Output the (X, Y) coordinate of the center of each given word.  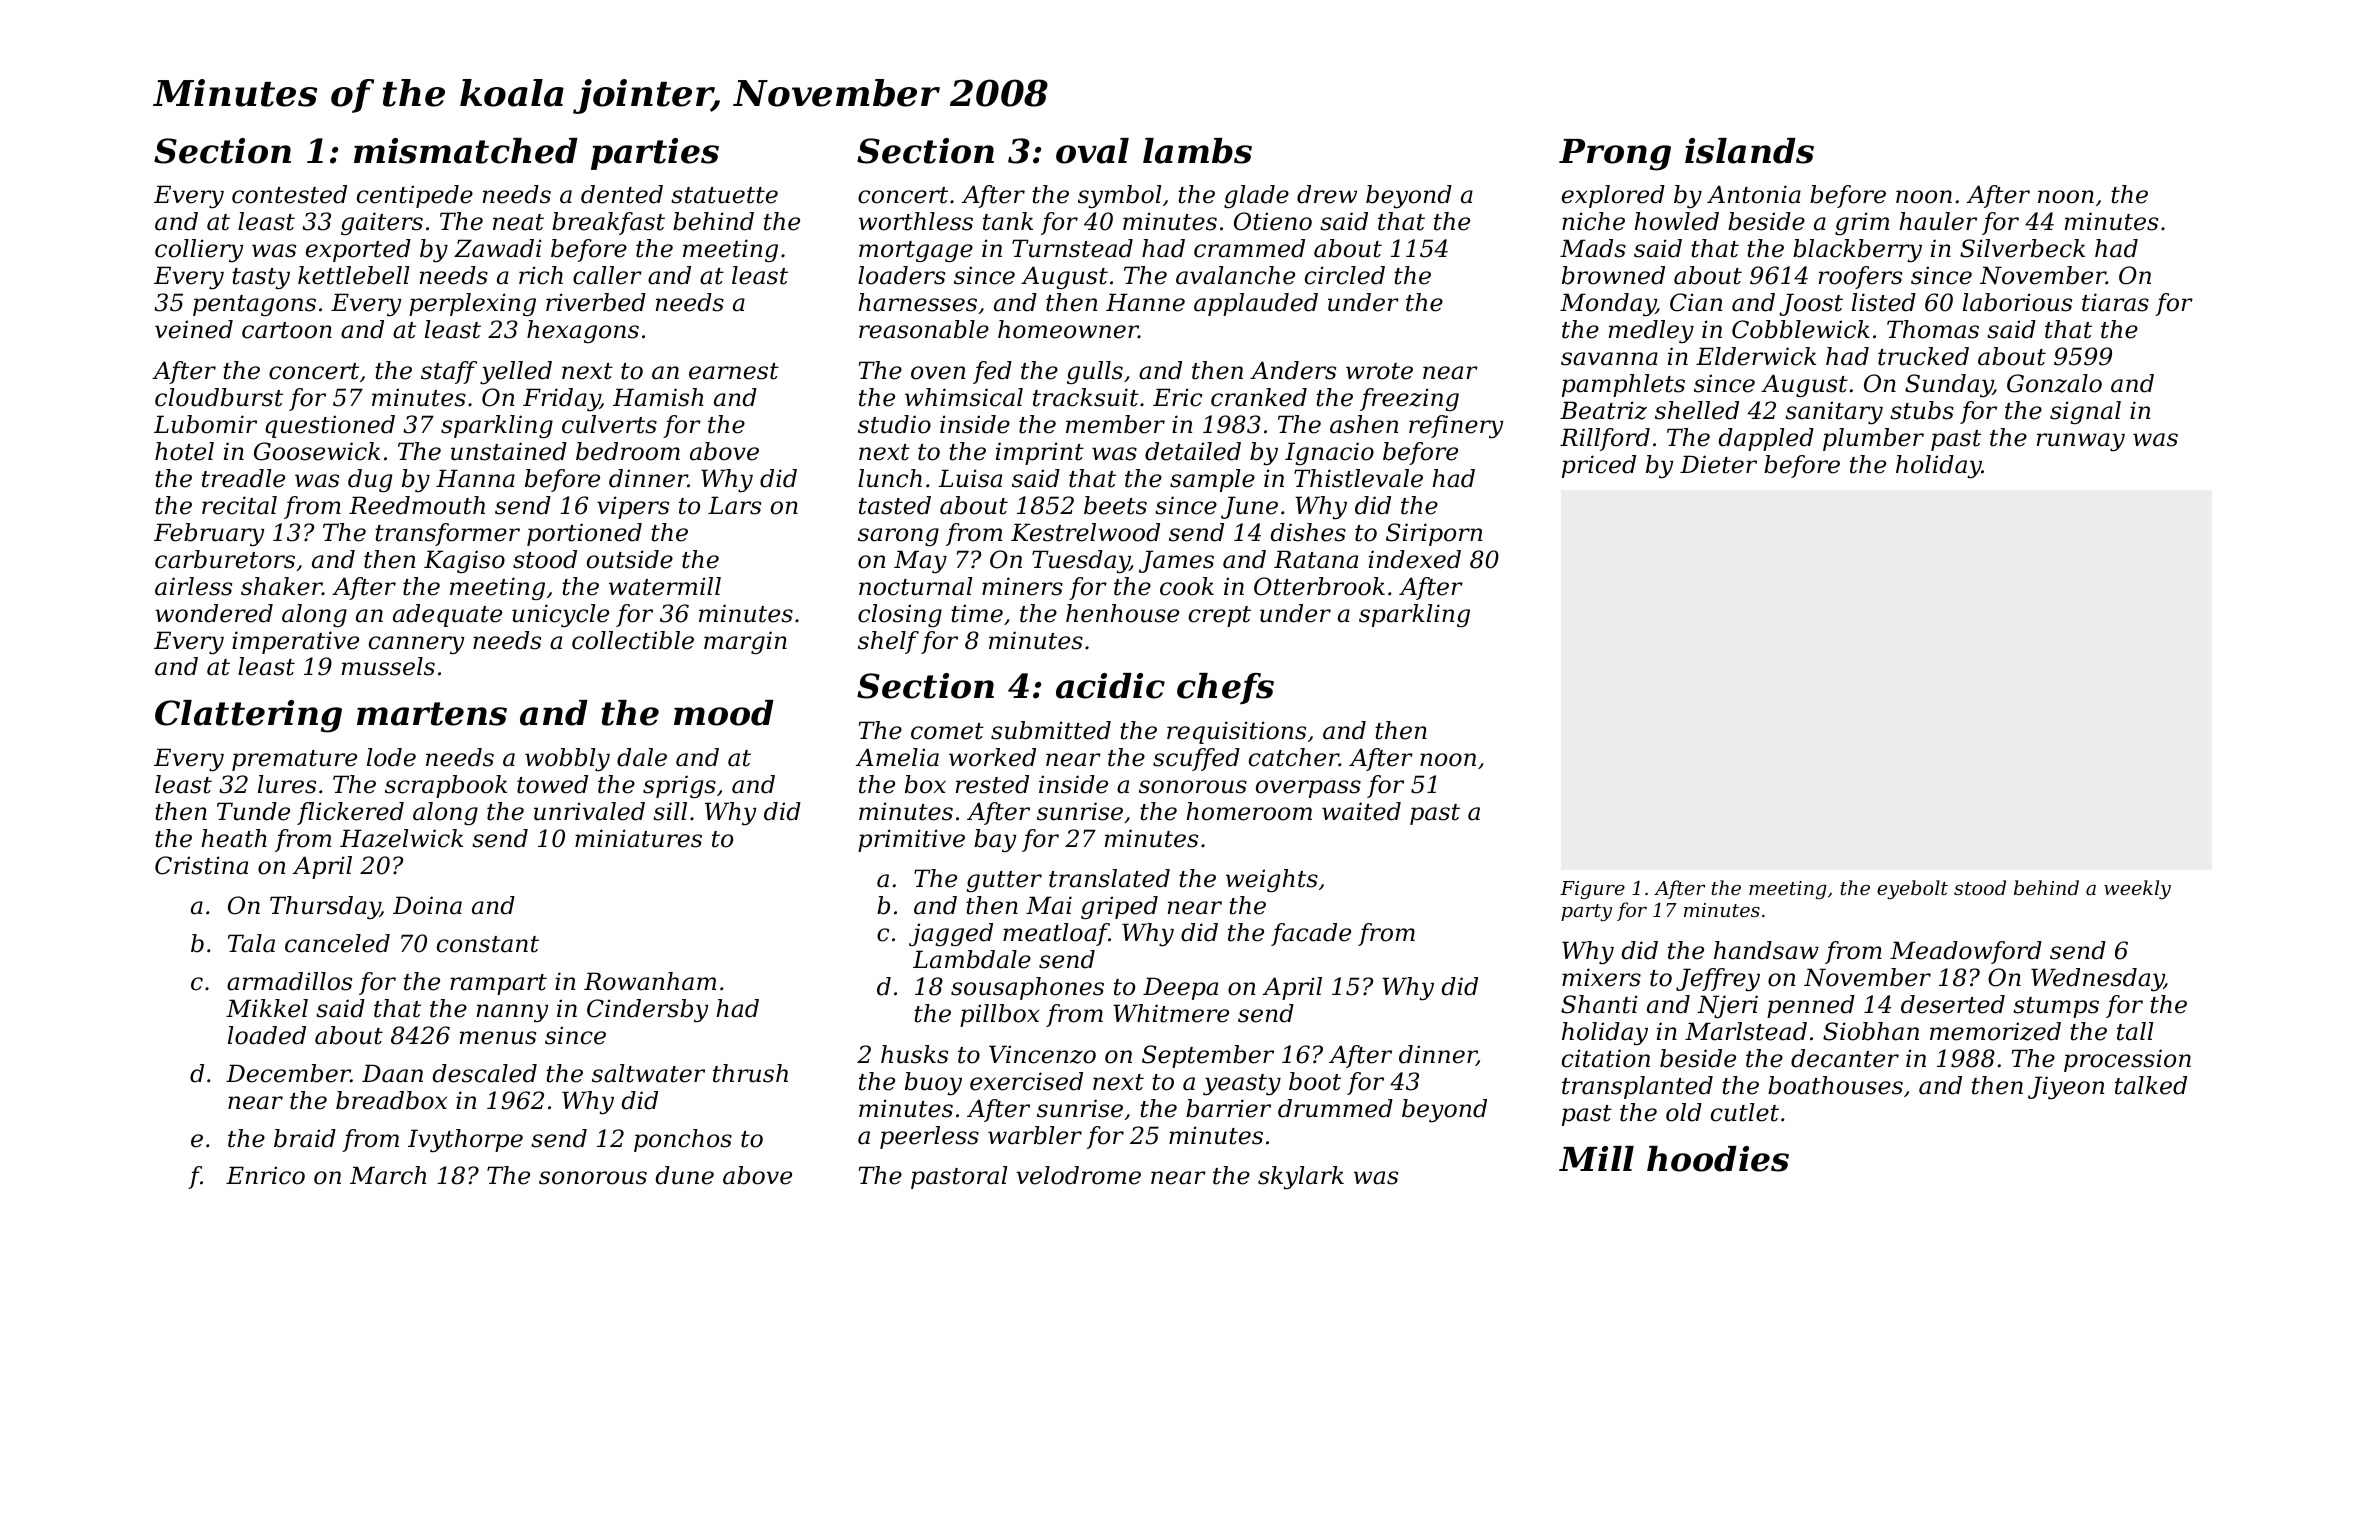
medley (1651, 331)
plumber (1873, 439)
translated (1109, 878)
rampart (498, 984)
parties (655, 154)
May (920, 561)
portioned (584, 534)
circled (1345, 275)
